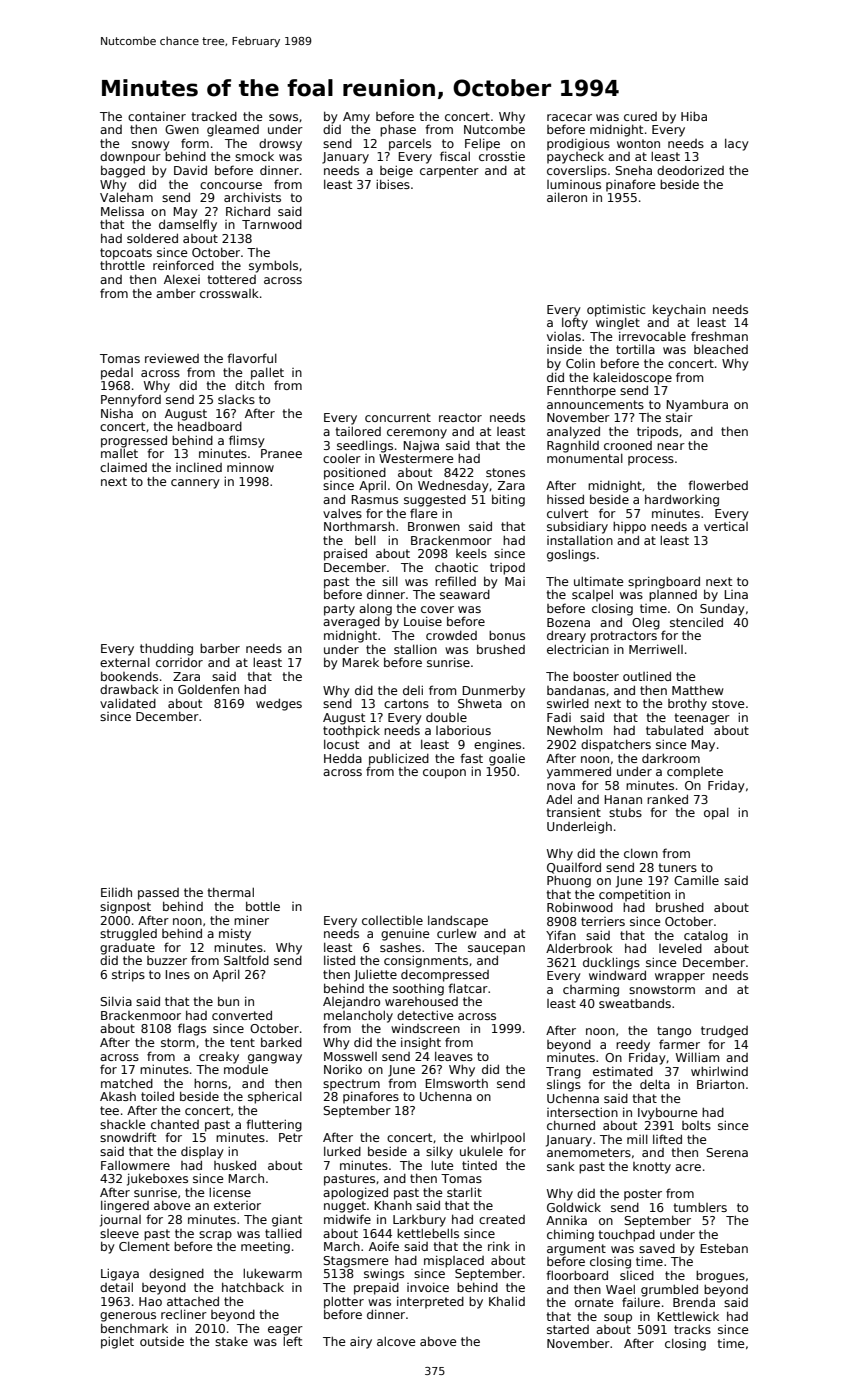 This screenshot has height=1400, width=849. I want to click on spectrum, so click(351, 1085).
